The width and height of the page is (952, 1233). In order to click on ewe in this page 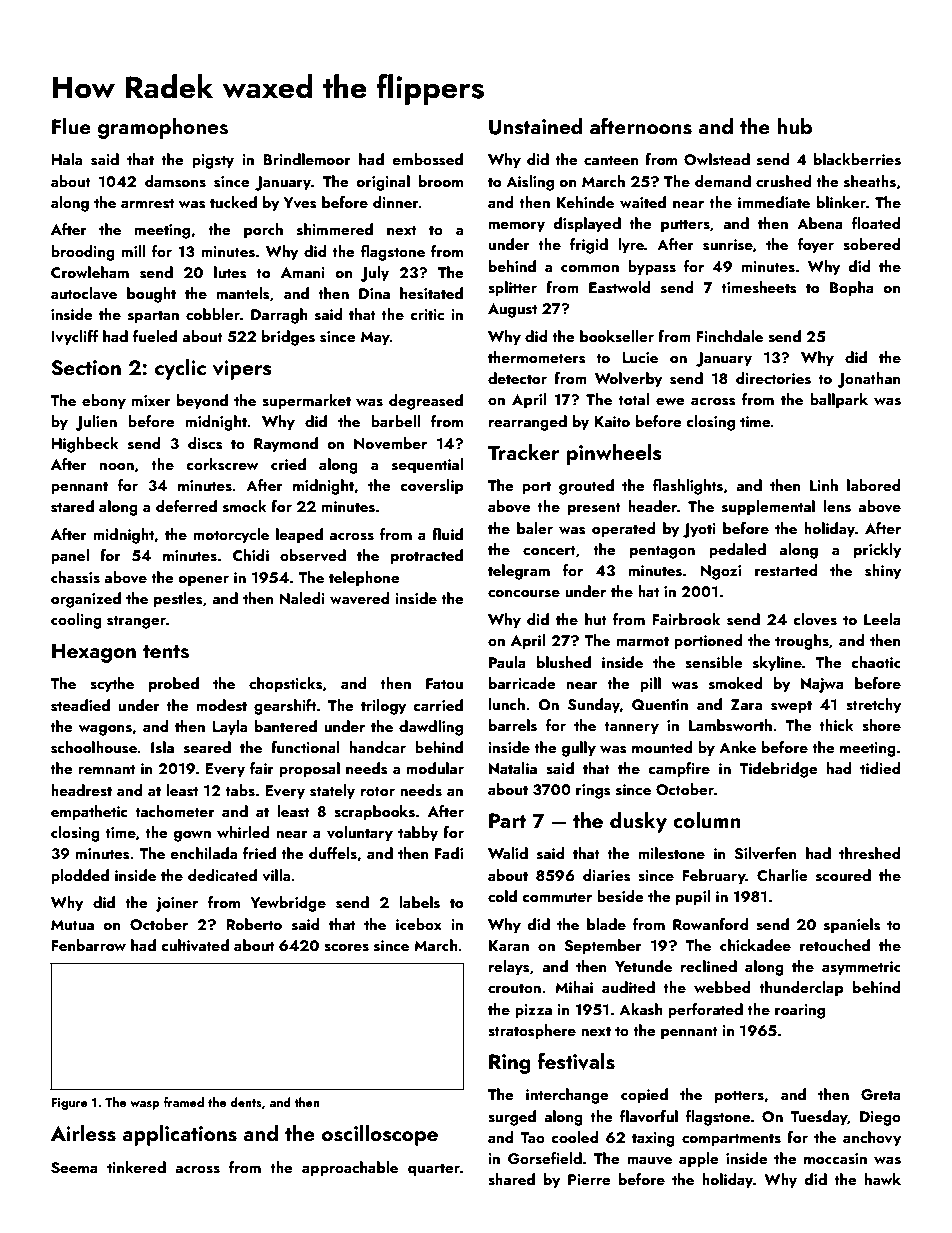, I will do `click(670, 401)`.
